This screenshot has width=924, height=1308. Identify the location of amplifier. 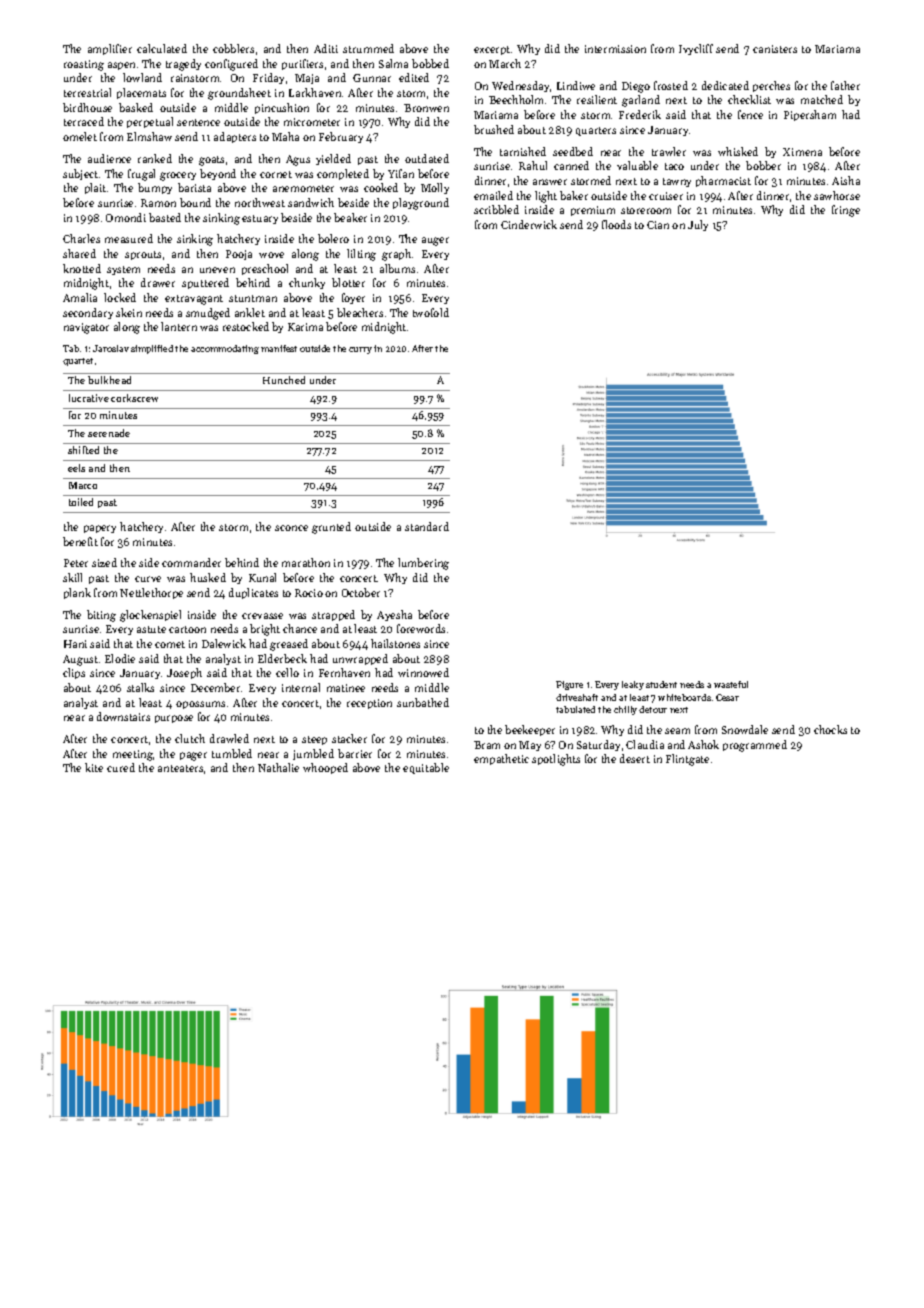
(110, 49).
